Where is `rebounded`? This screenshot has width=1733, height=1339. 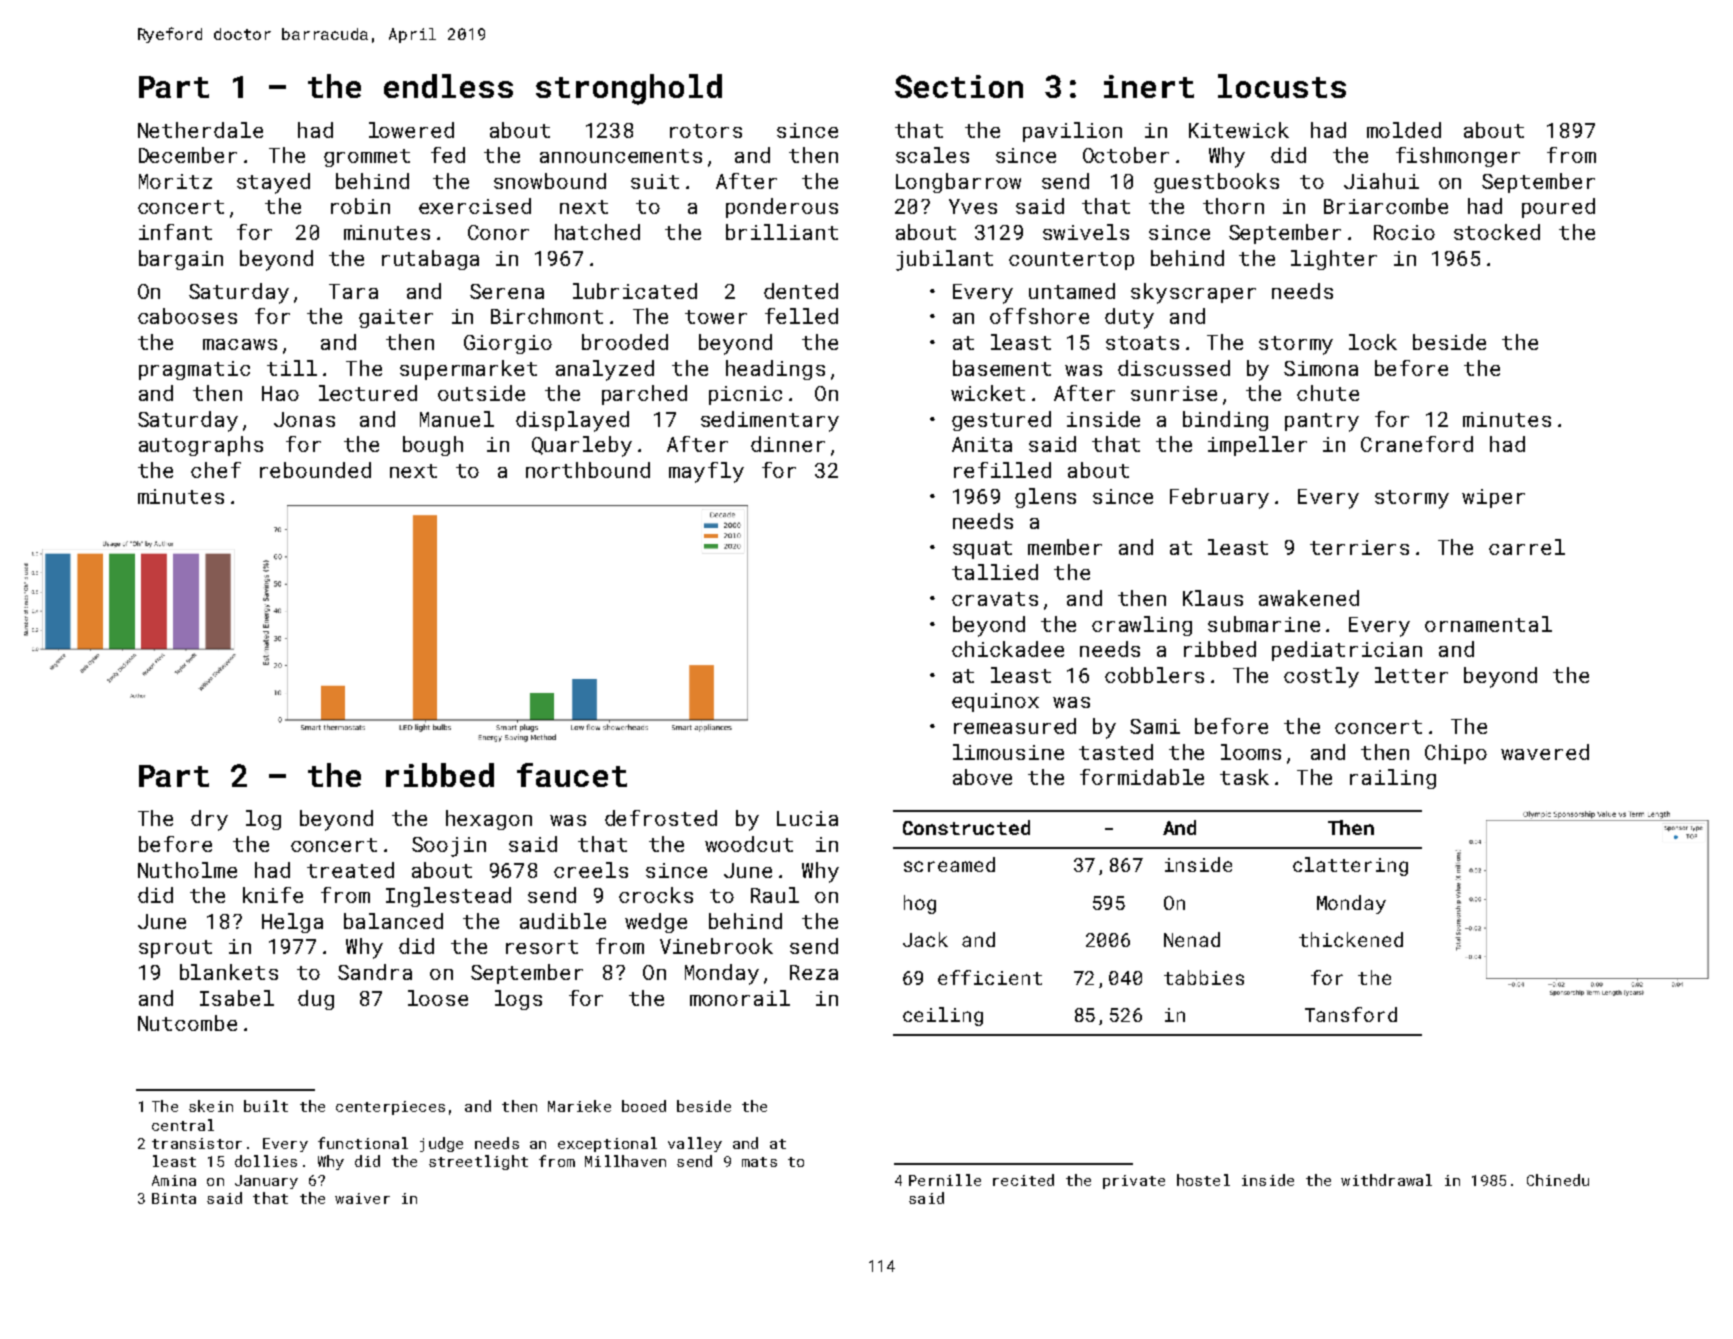 rebounded is located at coordinates (315, 470).
